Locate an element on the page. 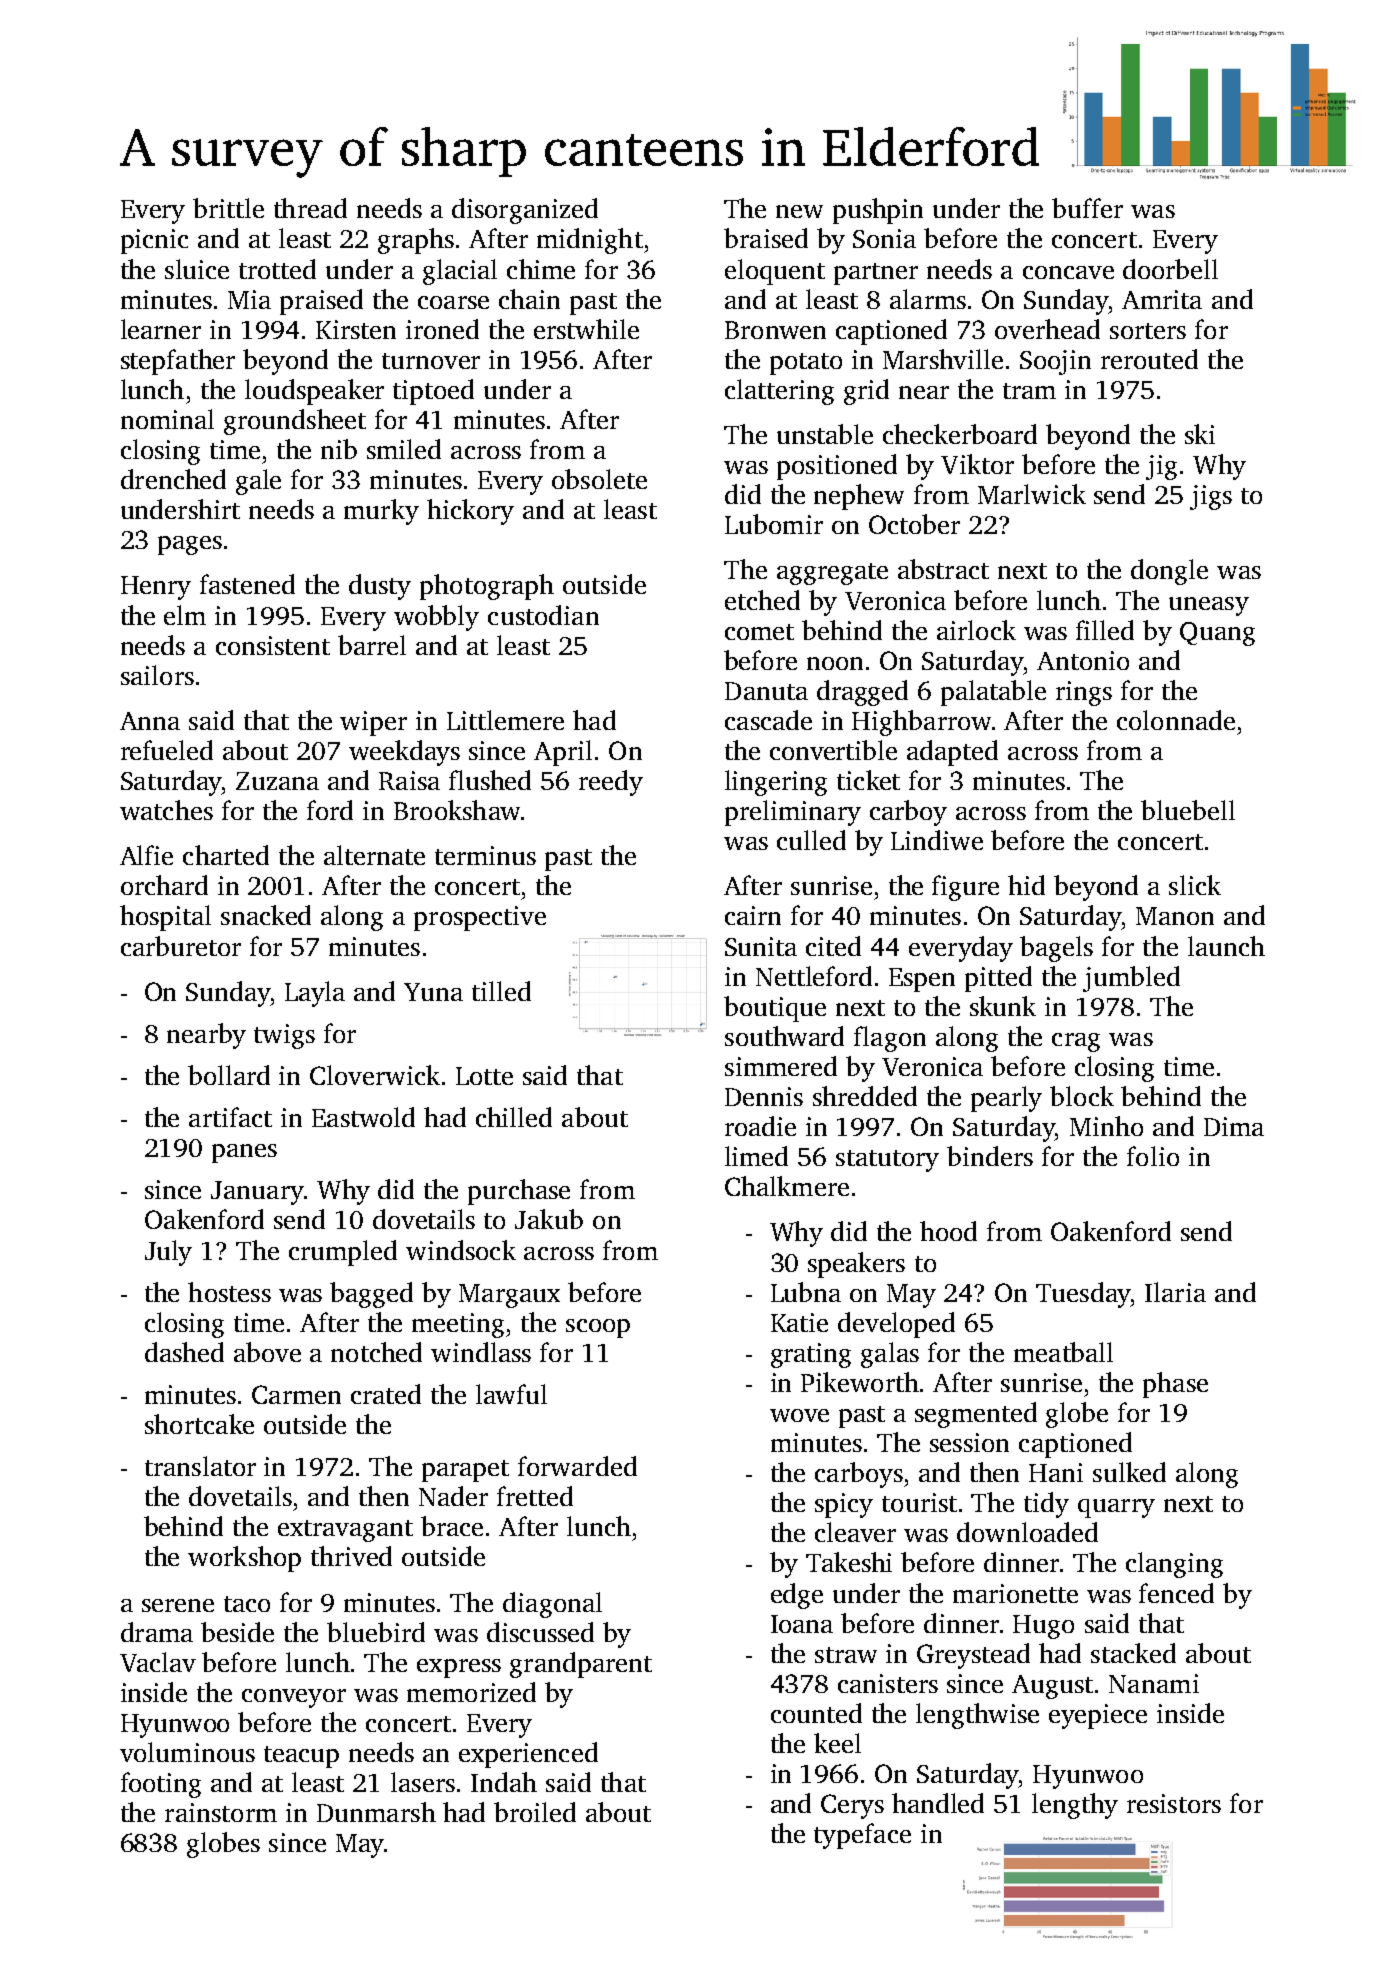 The height and width of the image is (1969, 1386). custodian is located at coordinates (543, 615).
